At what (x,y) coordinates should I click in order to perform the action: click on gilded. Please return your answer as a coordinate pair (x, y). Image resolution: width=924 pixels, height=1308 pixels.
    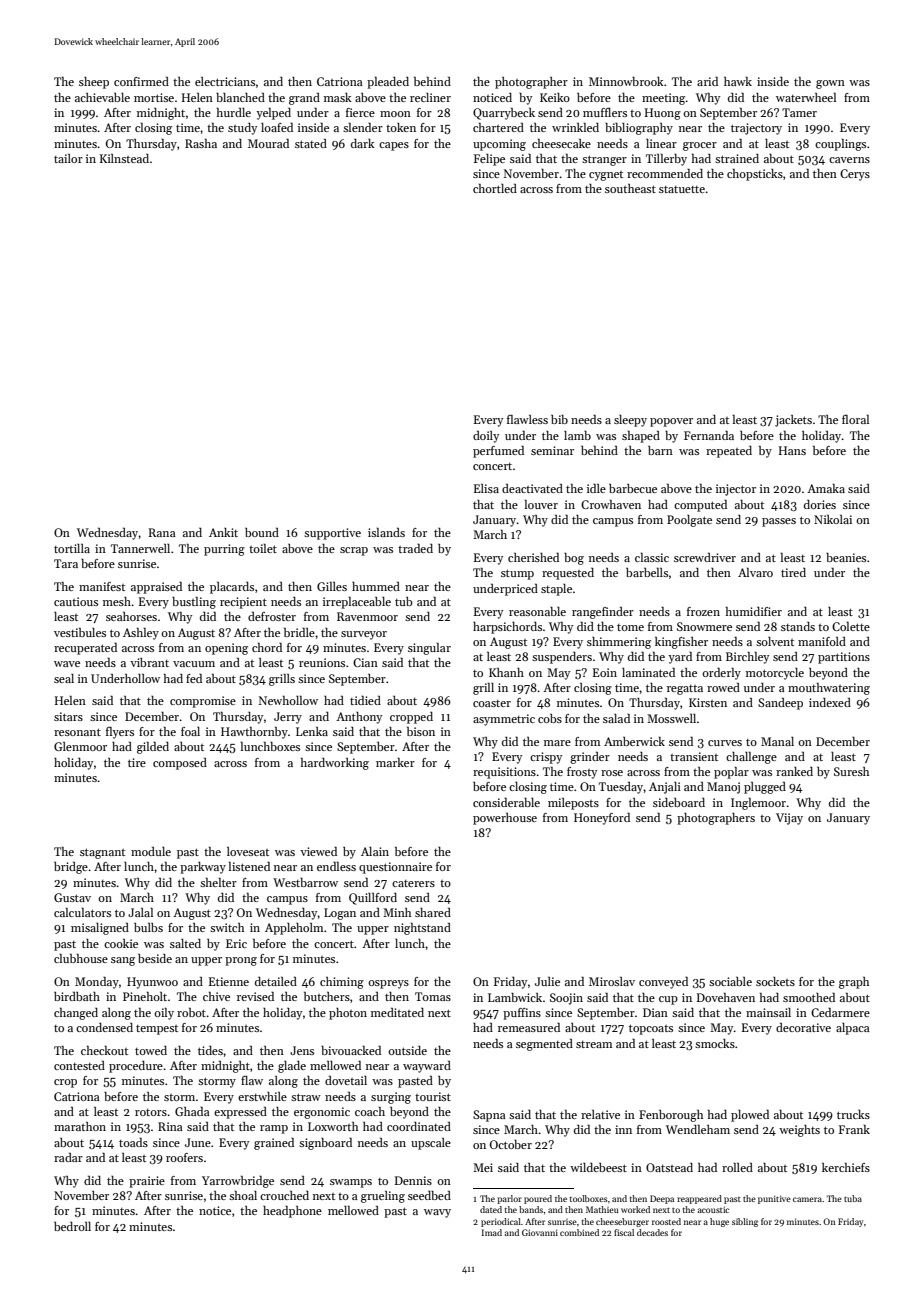
    Looking at the image, I should click on (153, 748).
